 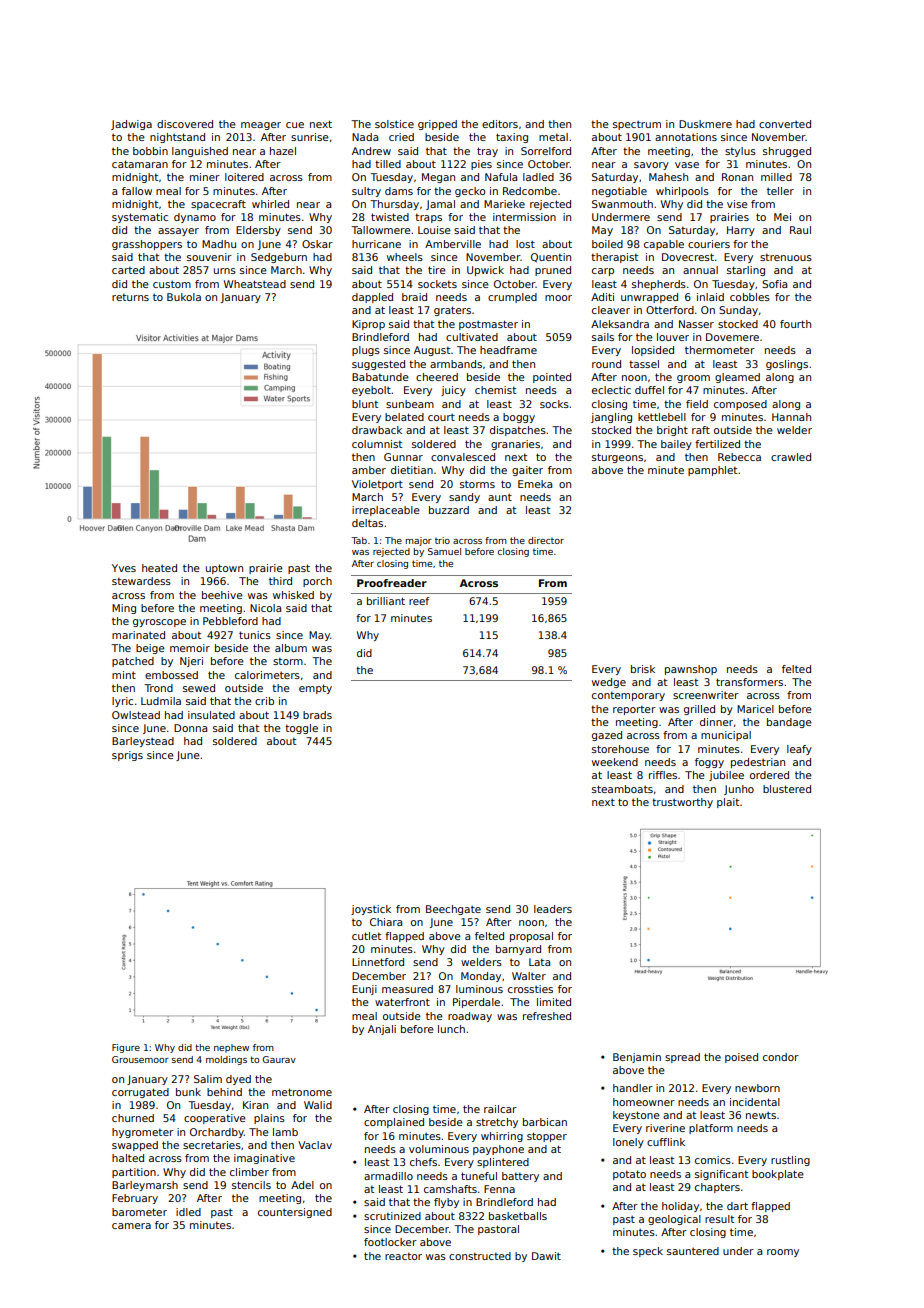 I want to click on leafy, so click(x=799, y=750).
